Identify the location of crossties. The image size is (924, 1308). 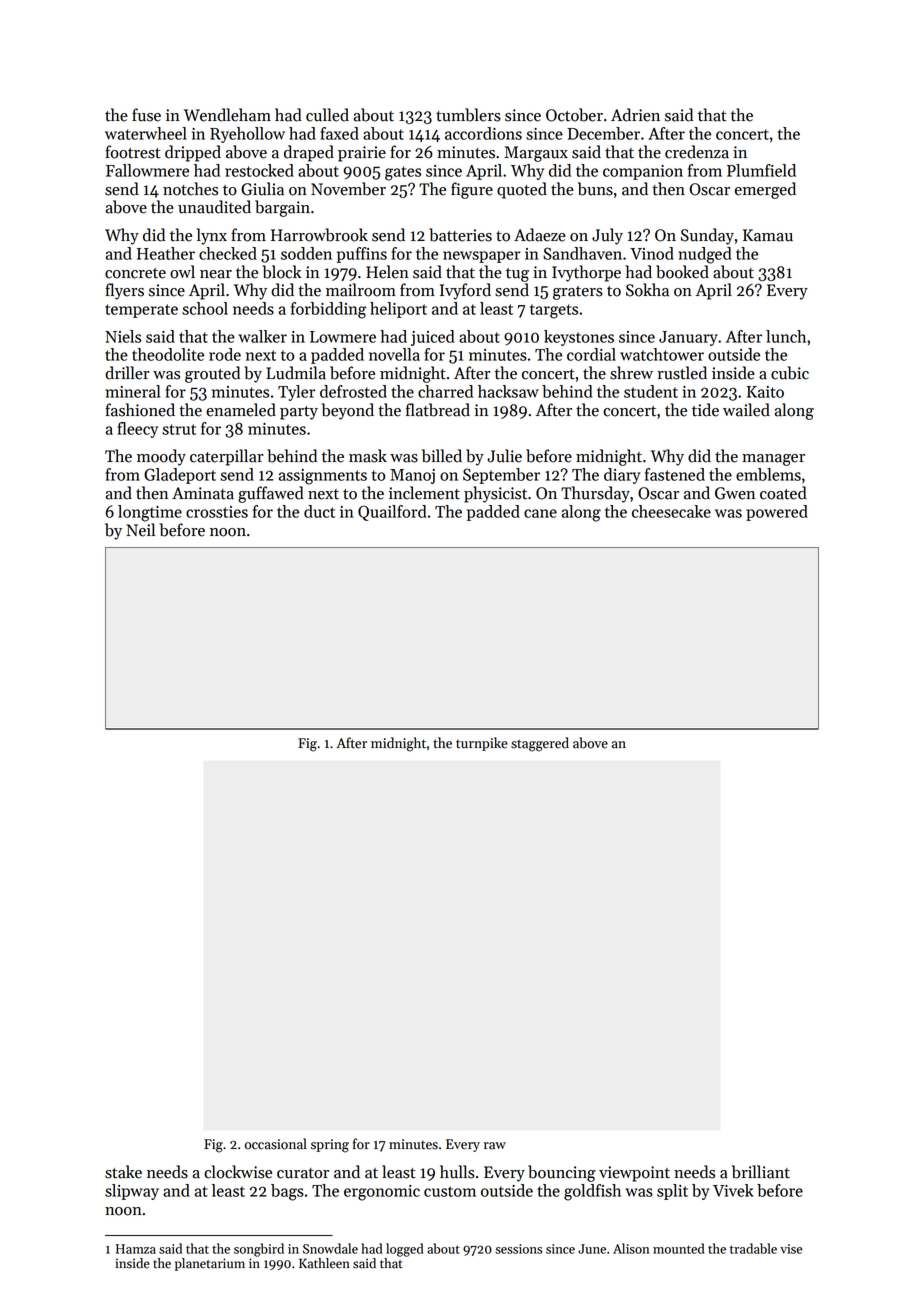
(217, 512).
